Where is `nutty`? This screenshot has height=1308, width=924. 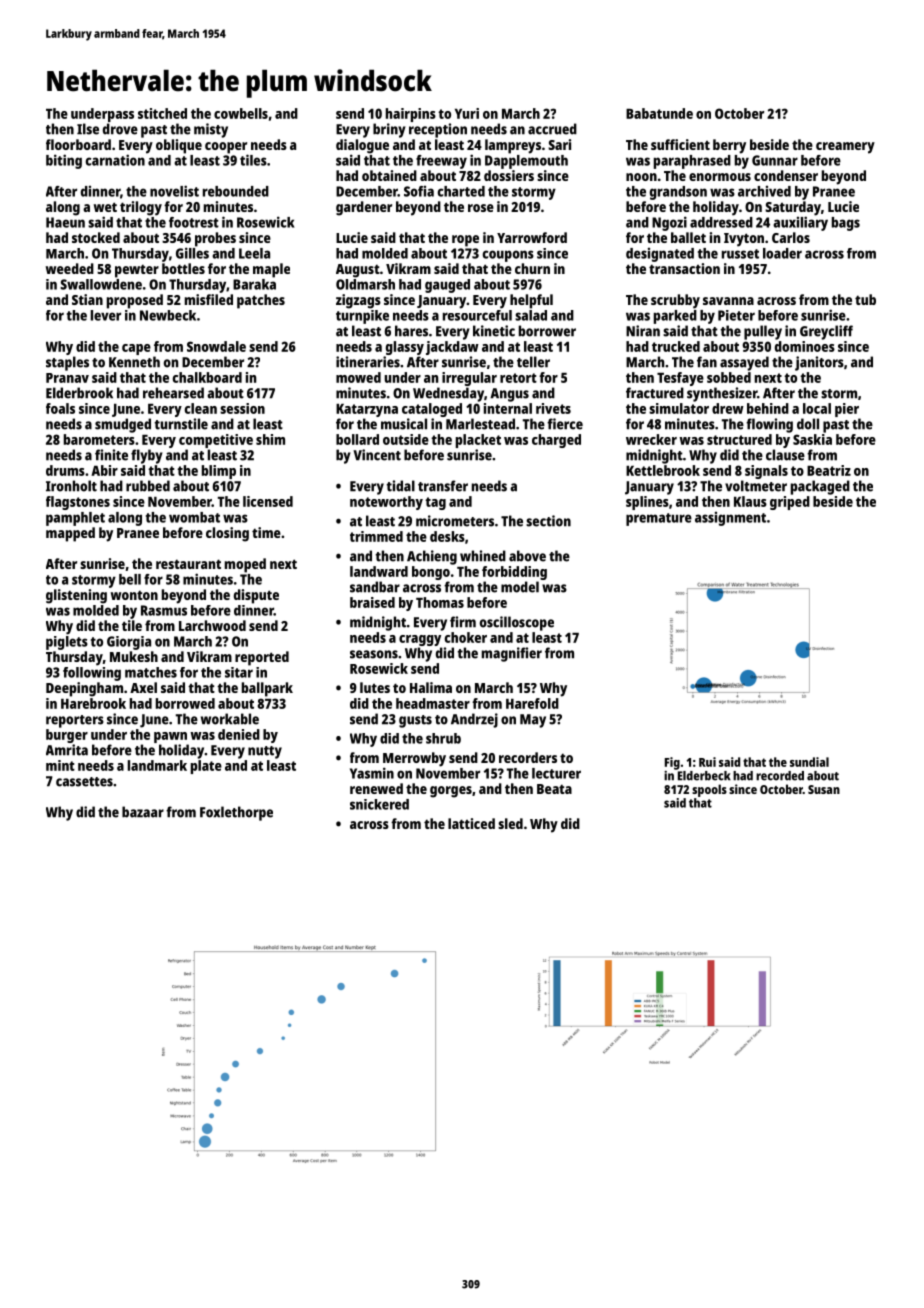
nutty is located at coordinates (265, 752).
